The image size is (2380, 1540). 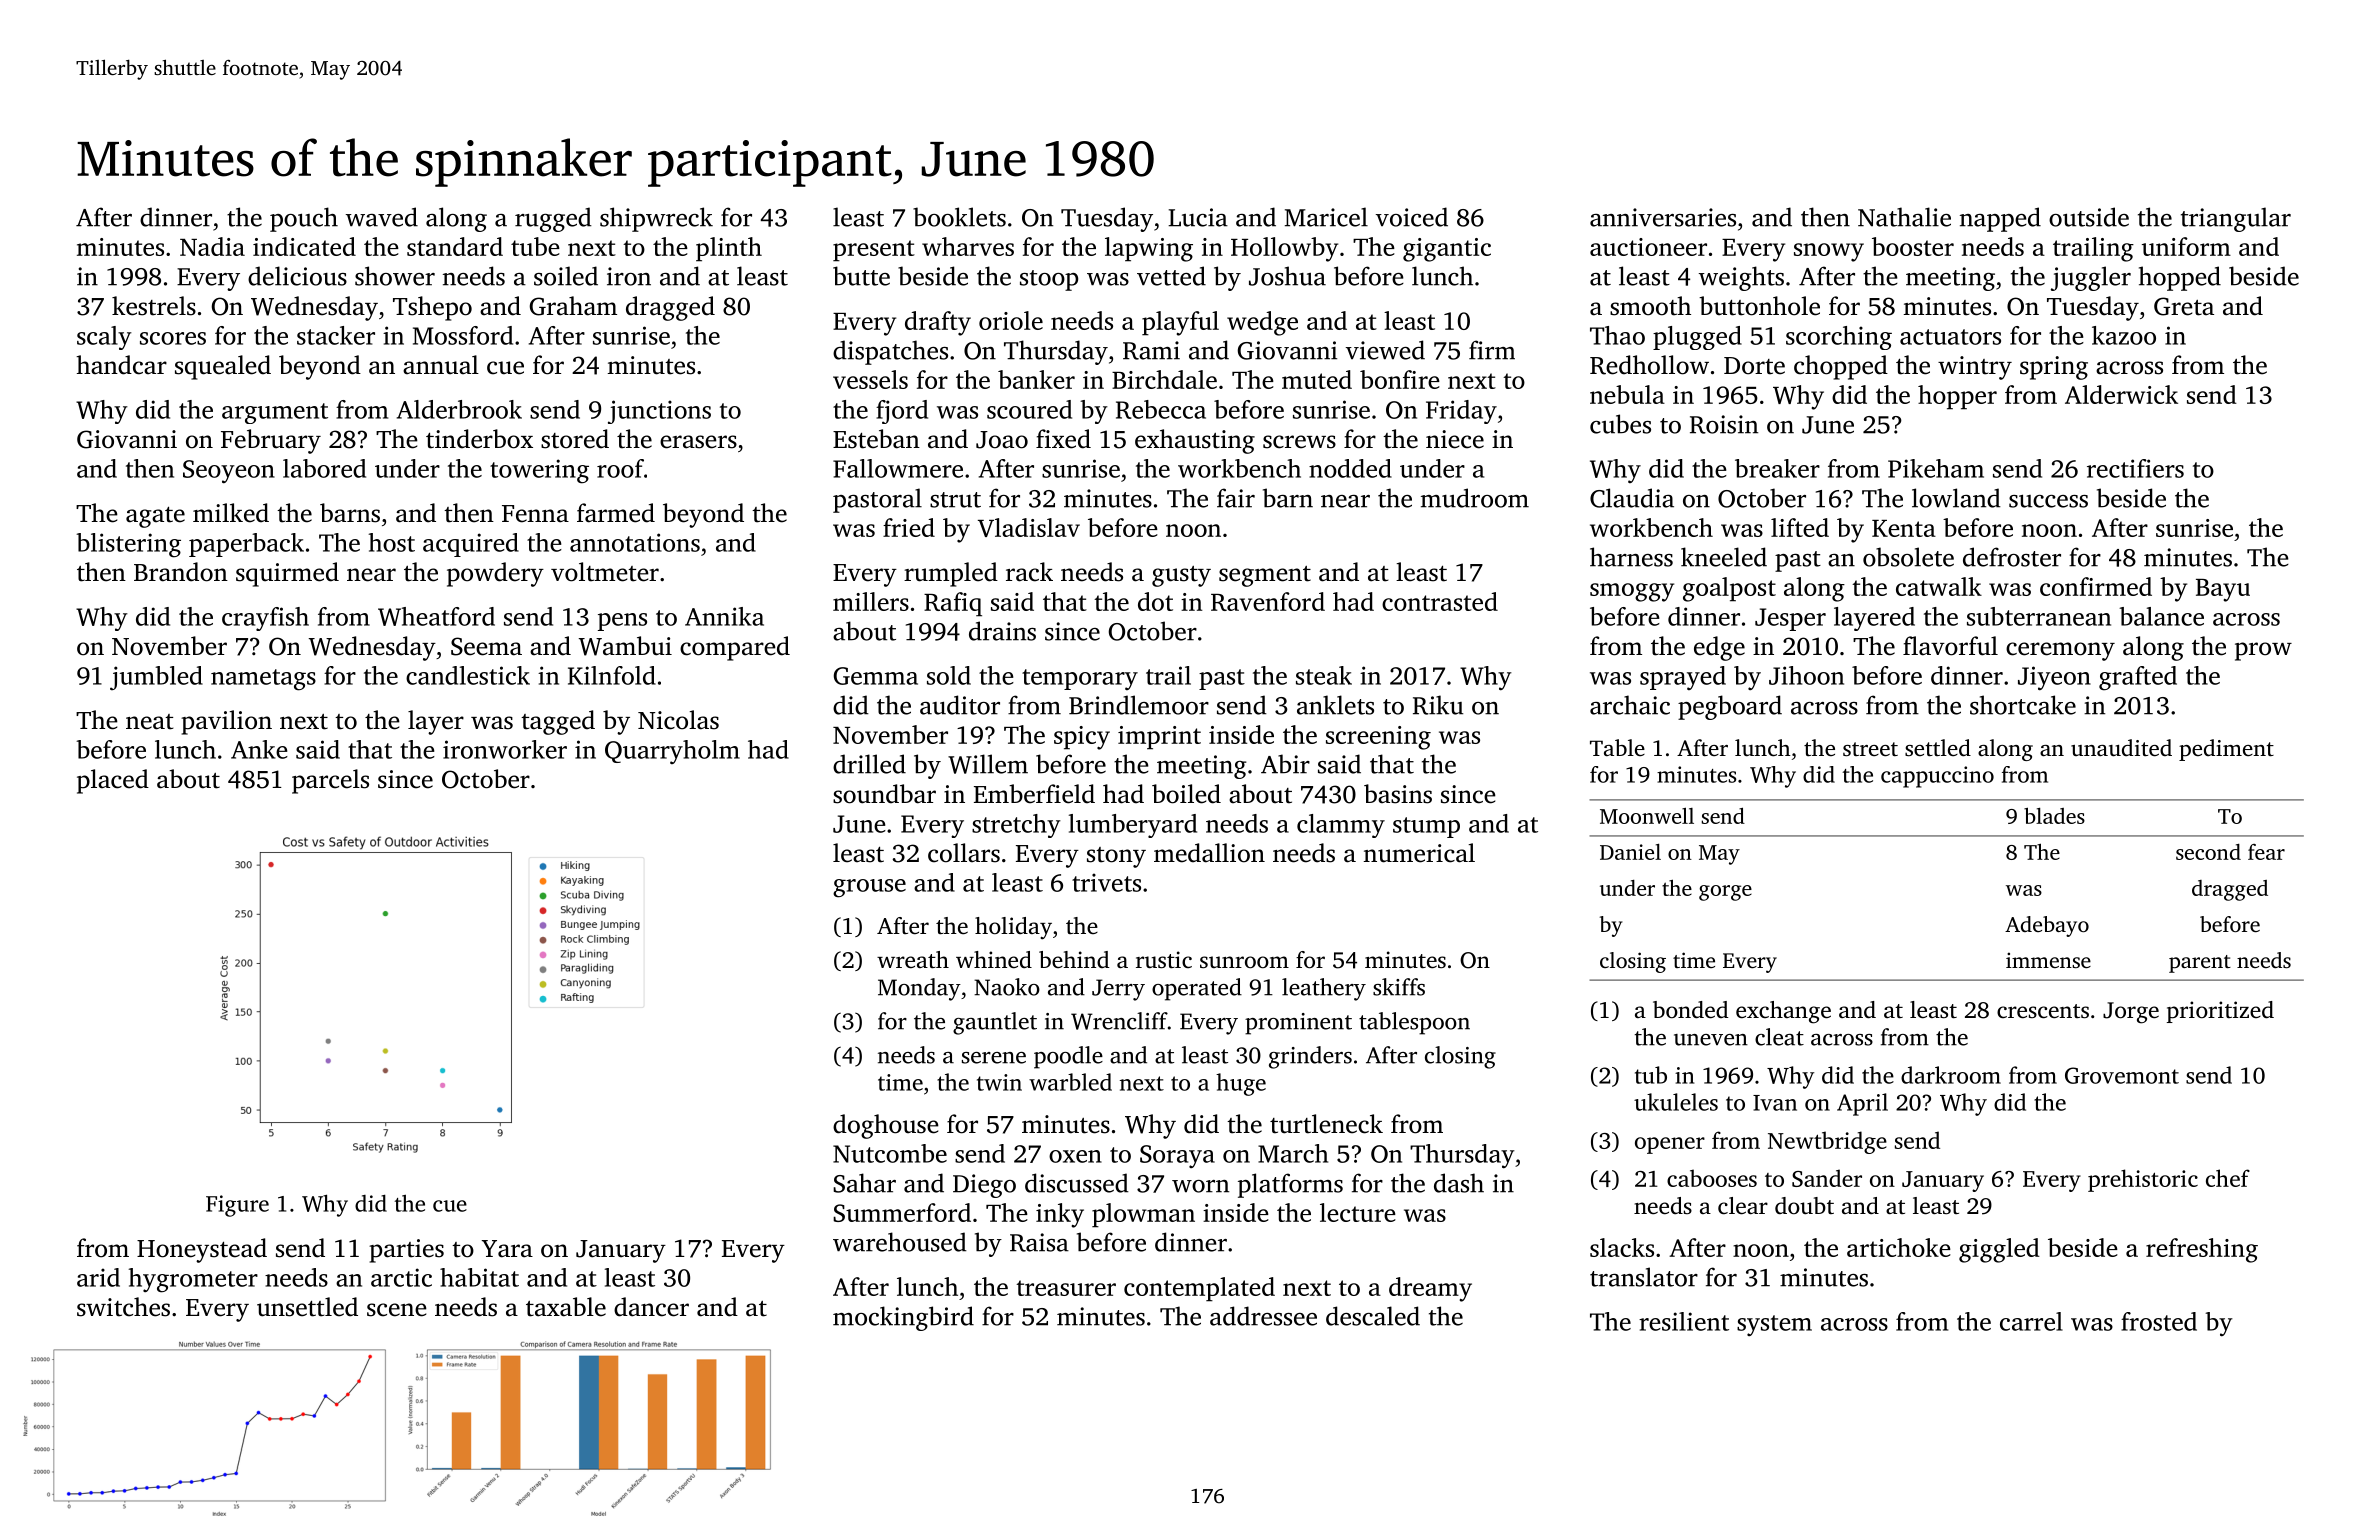 I want to click on hygrometer, so click(x=193, y=1280).
